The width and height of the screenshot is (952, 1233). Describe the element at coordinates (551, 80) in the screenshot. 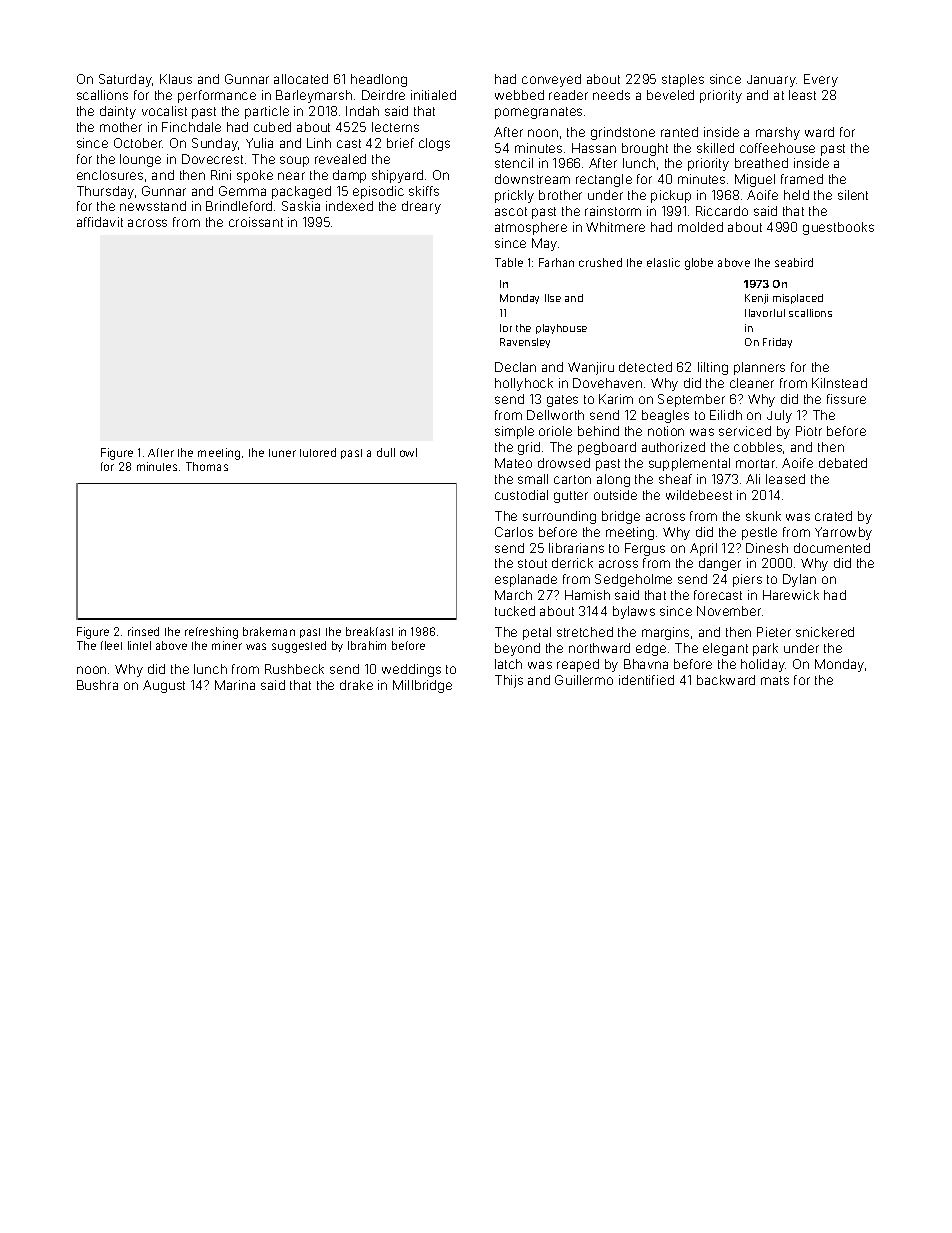

I see `conveyed` at that location.
